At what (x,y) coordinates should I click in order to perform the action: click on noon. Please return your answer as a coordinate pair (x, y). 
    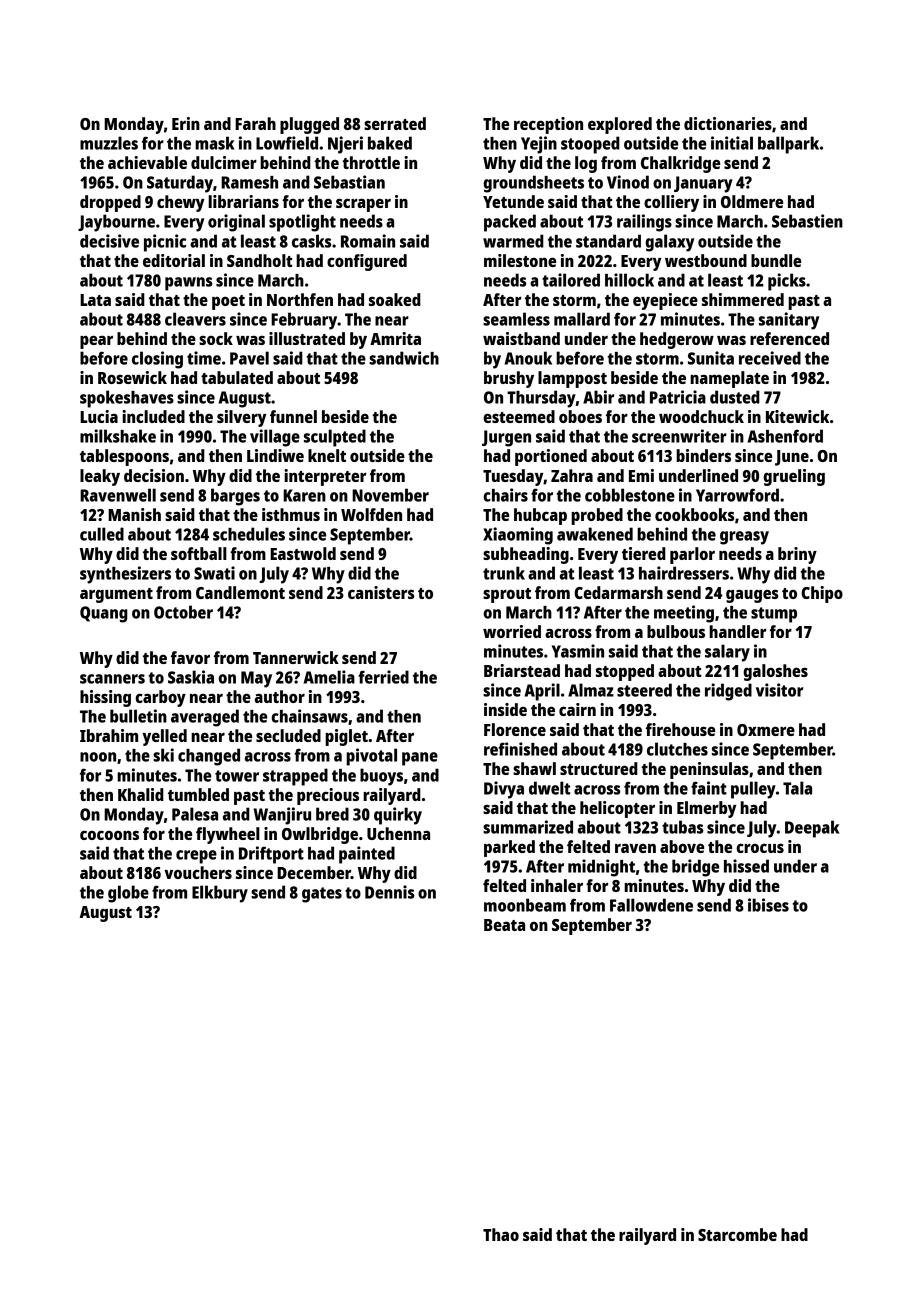
    Looking at the image, I should click on (98, 757).
